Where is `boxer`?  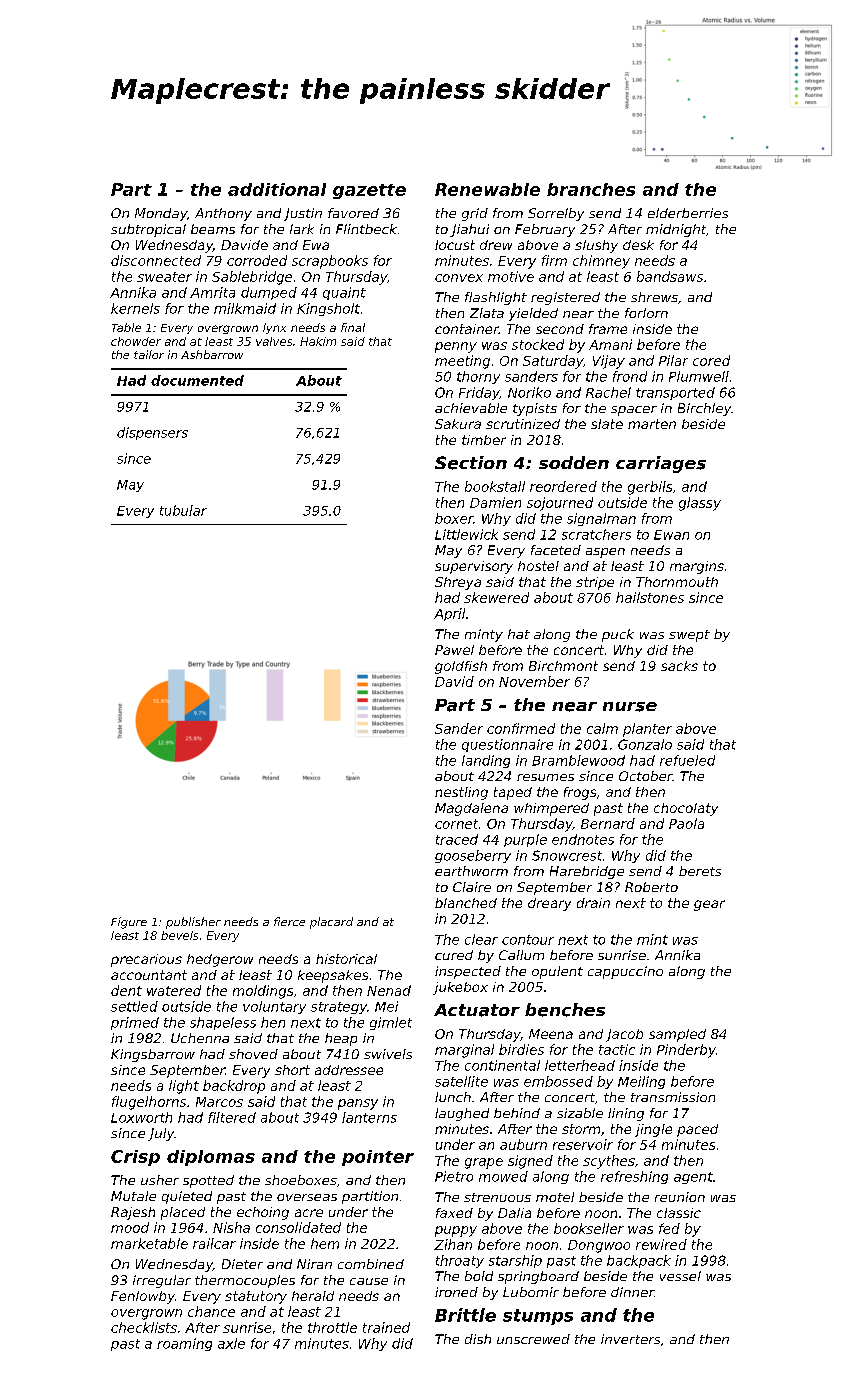
boxer is located at coordinates (454, 518).
